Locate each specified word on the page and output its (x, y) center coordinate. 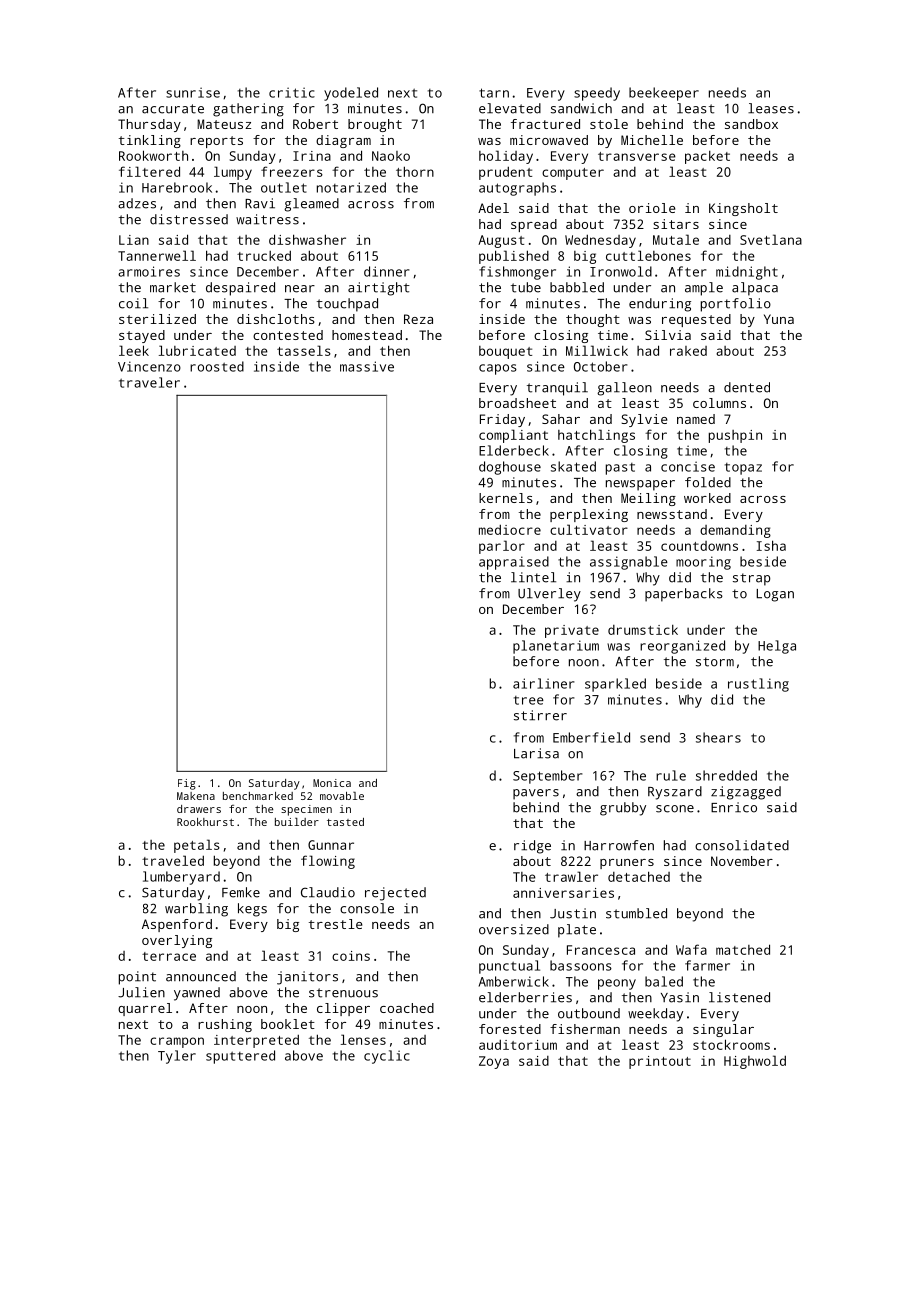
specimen (306, 810)
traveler (149, 382)
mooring (703, 563)
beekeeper (664, 94)
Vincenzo (149, 366)
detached (639, 876)
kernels (506, 498)
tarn (494, 93)
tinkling (150, 141)
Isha (771, 545)
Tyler (177, 1057)
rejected (395, 894)
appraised (514, 563)
